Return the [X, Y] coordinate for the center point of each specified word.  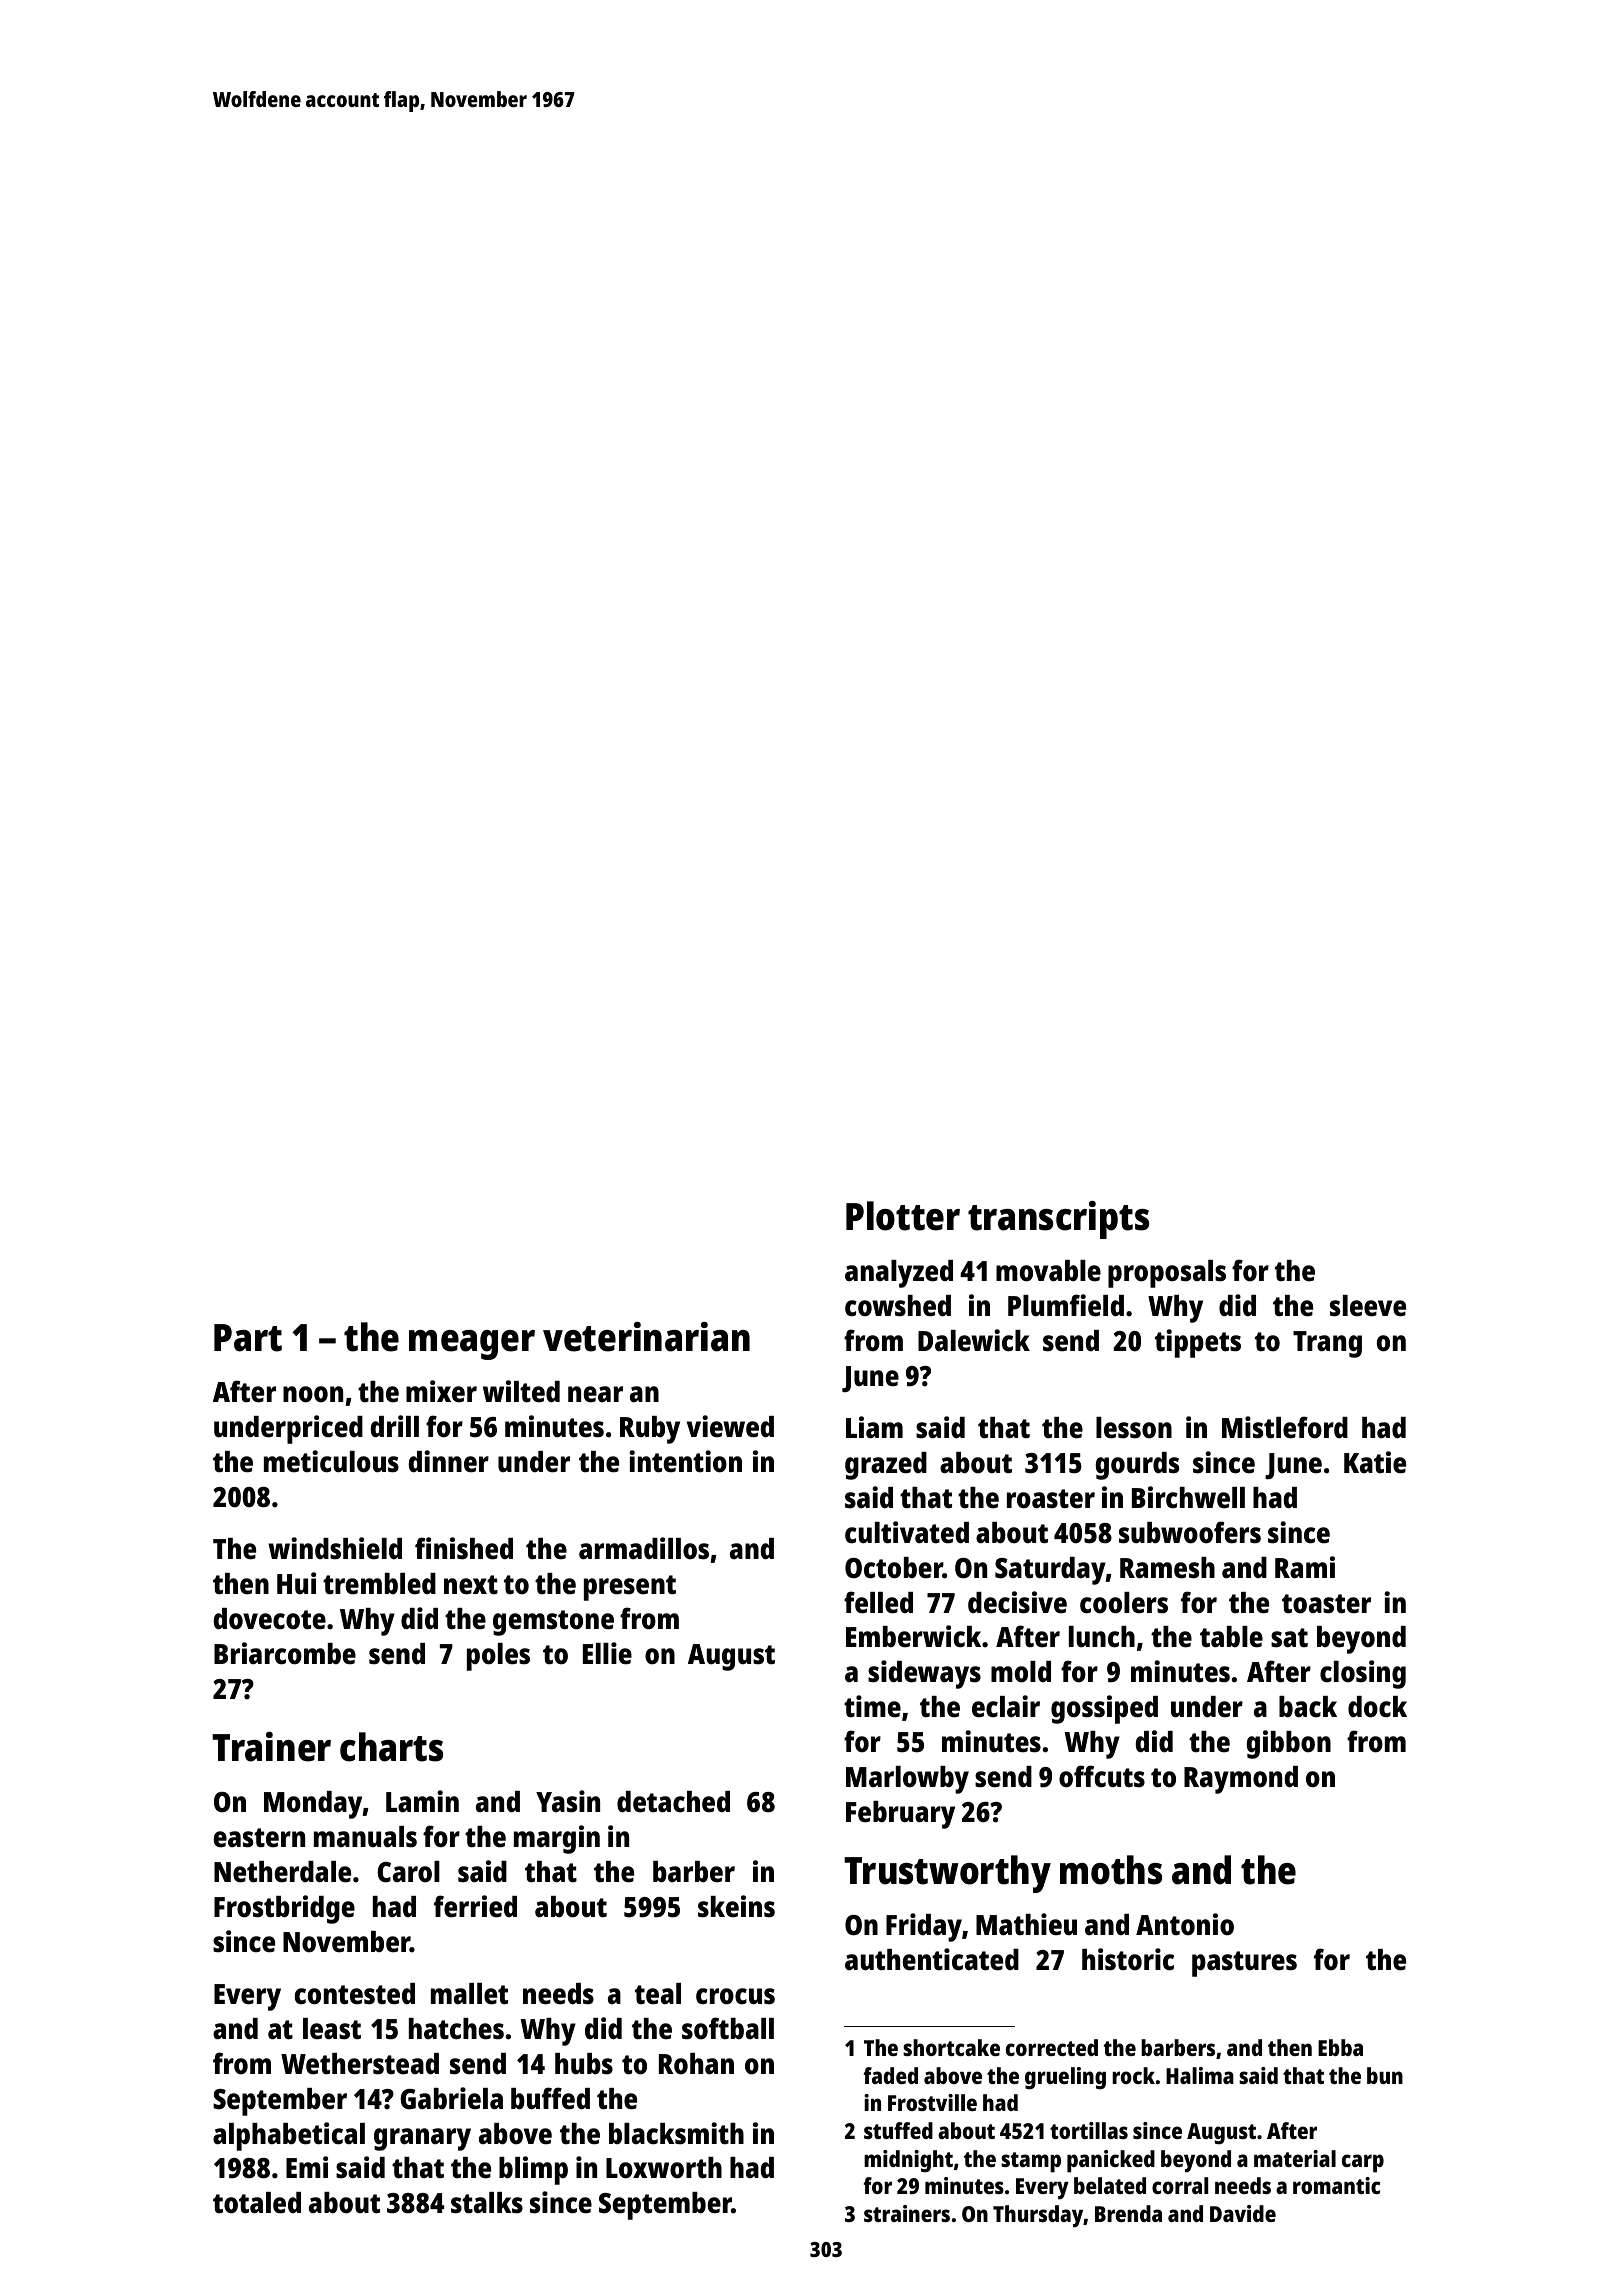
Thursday [1038, 2216]
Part [248, 1338]
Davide [1243, 2213]
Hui [296, 1583]
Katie [1375, 1462]
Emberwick [913, 1636]
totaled [257, 2203]
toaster [1326, 1604]
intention [685, 1461]
